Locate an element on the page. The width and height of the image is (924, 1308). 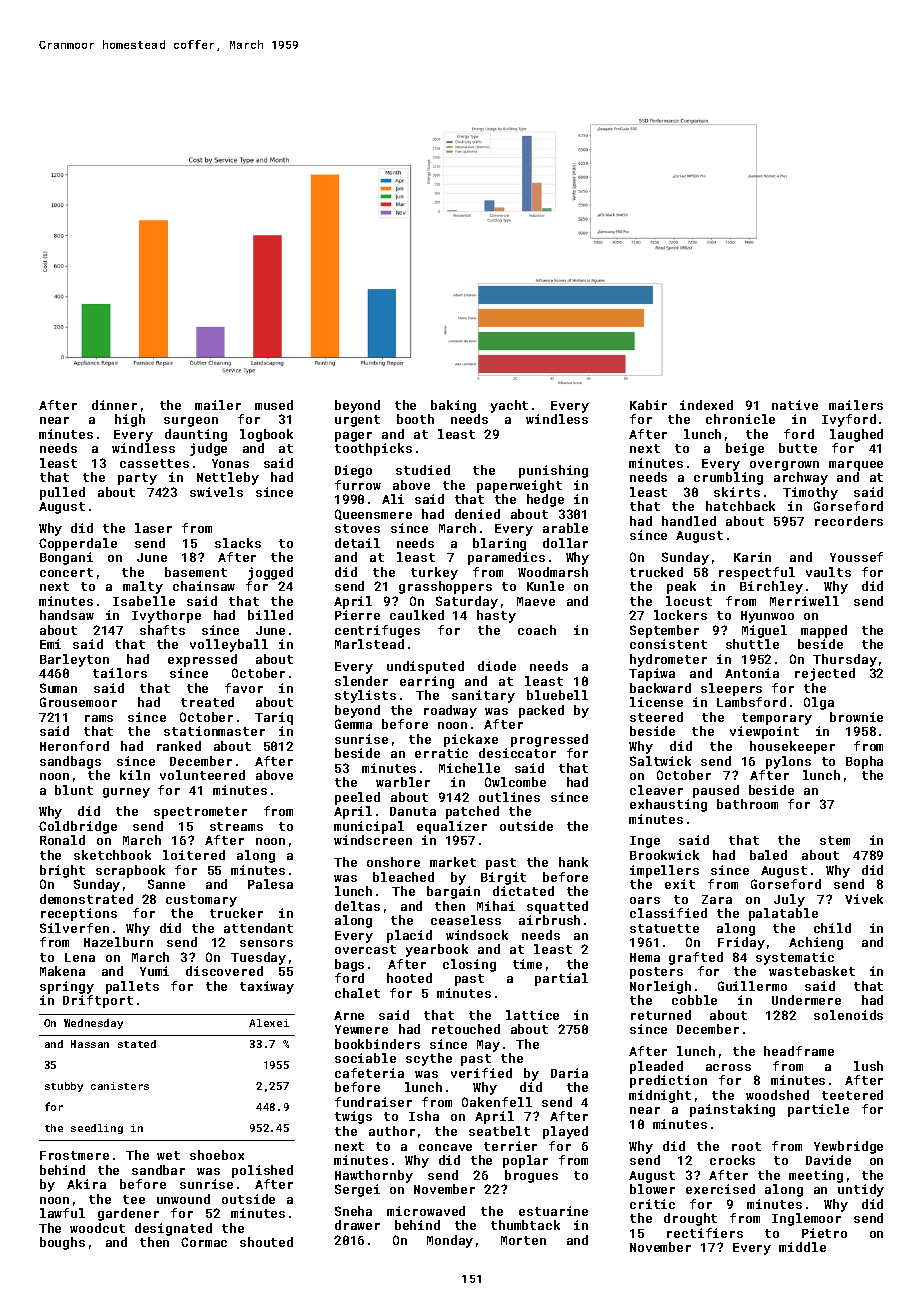
yacht is located at coordinates (509, 406).
